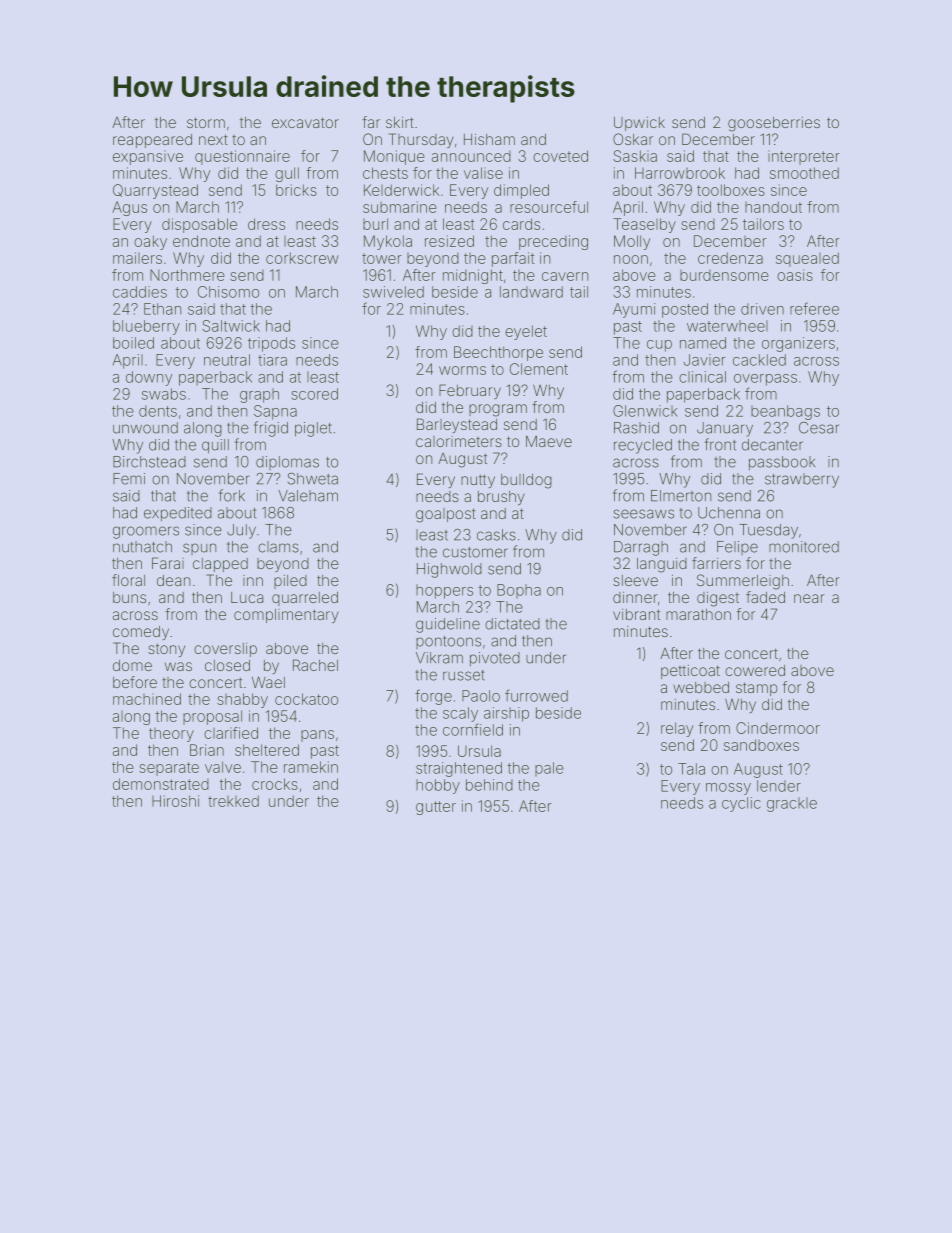 The width and height of the screenshot is (952, 1233). Describe the element at coordinates (286, 616) in the screenshot. I see `complimentary` at that location.
